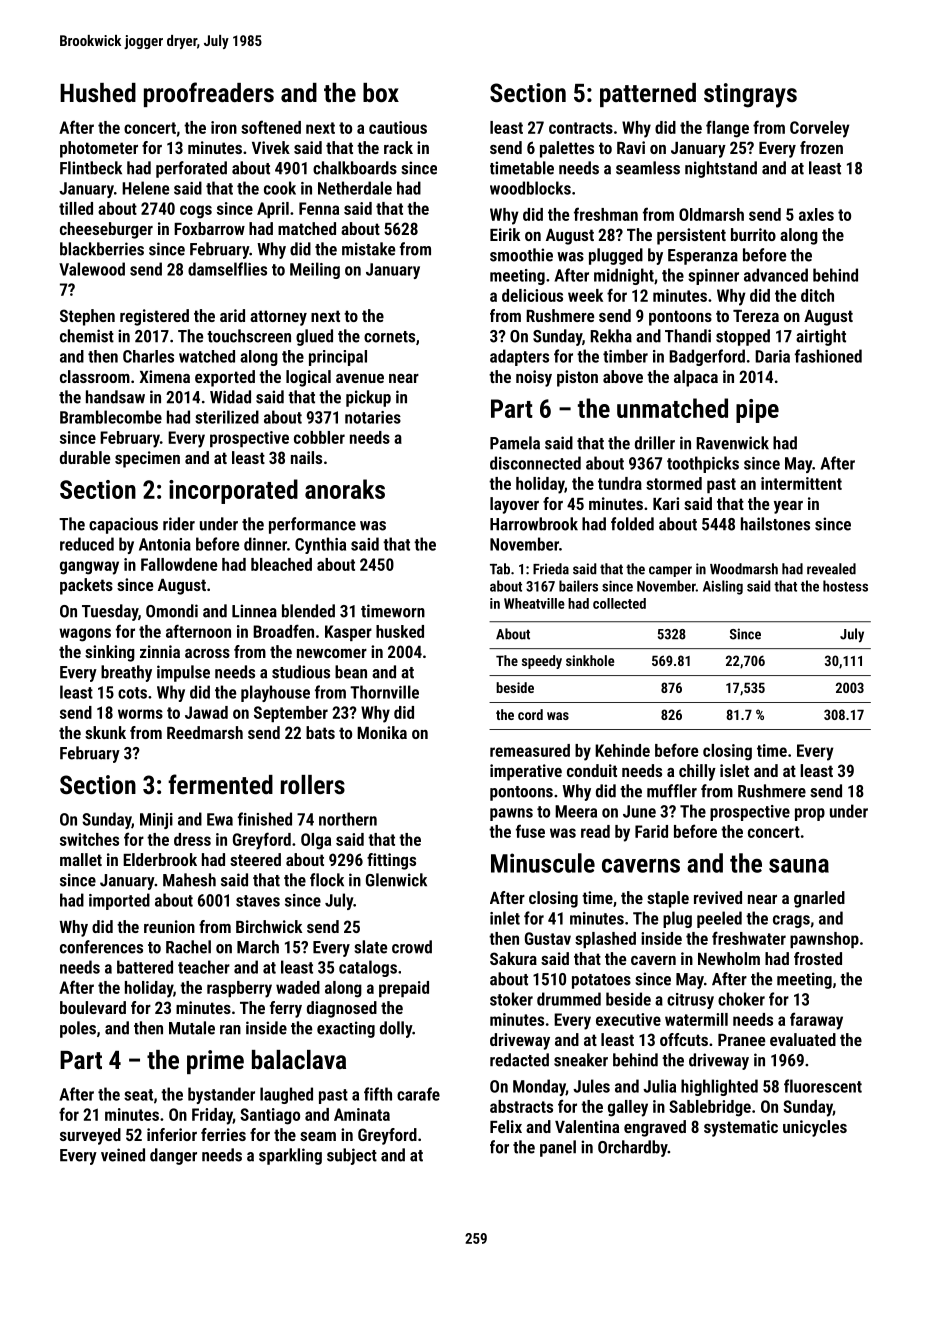 This page has width=930, height=1319. What do you see at coordinates (270, 1116) in the page?
I see `Santiago` at bounding box center [270, 1116].
